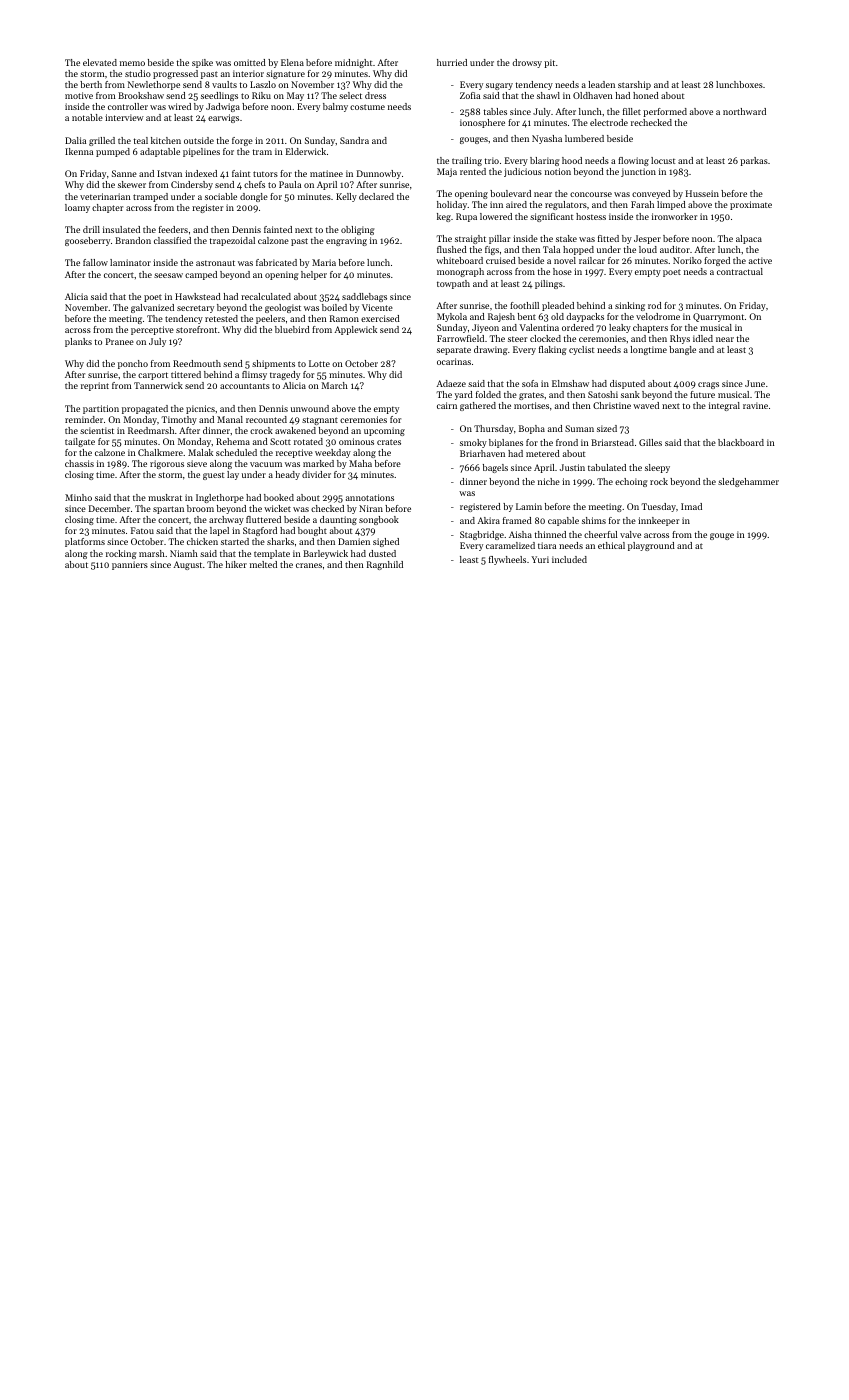  What do you see at coordinates (454, 361) in the screenshot?
I see `ocarinas` at bounding box center [454, 361].
